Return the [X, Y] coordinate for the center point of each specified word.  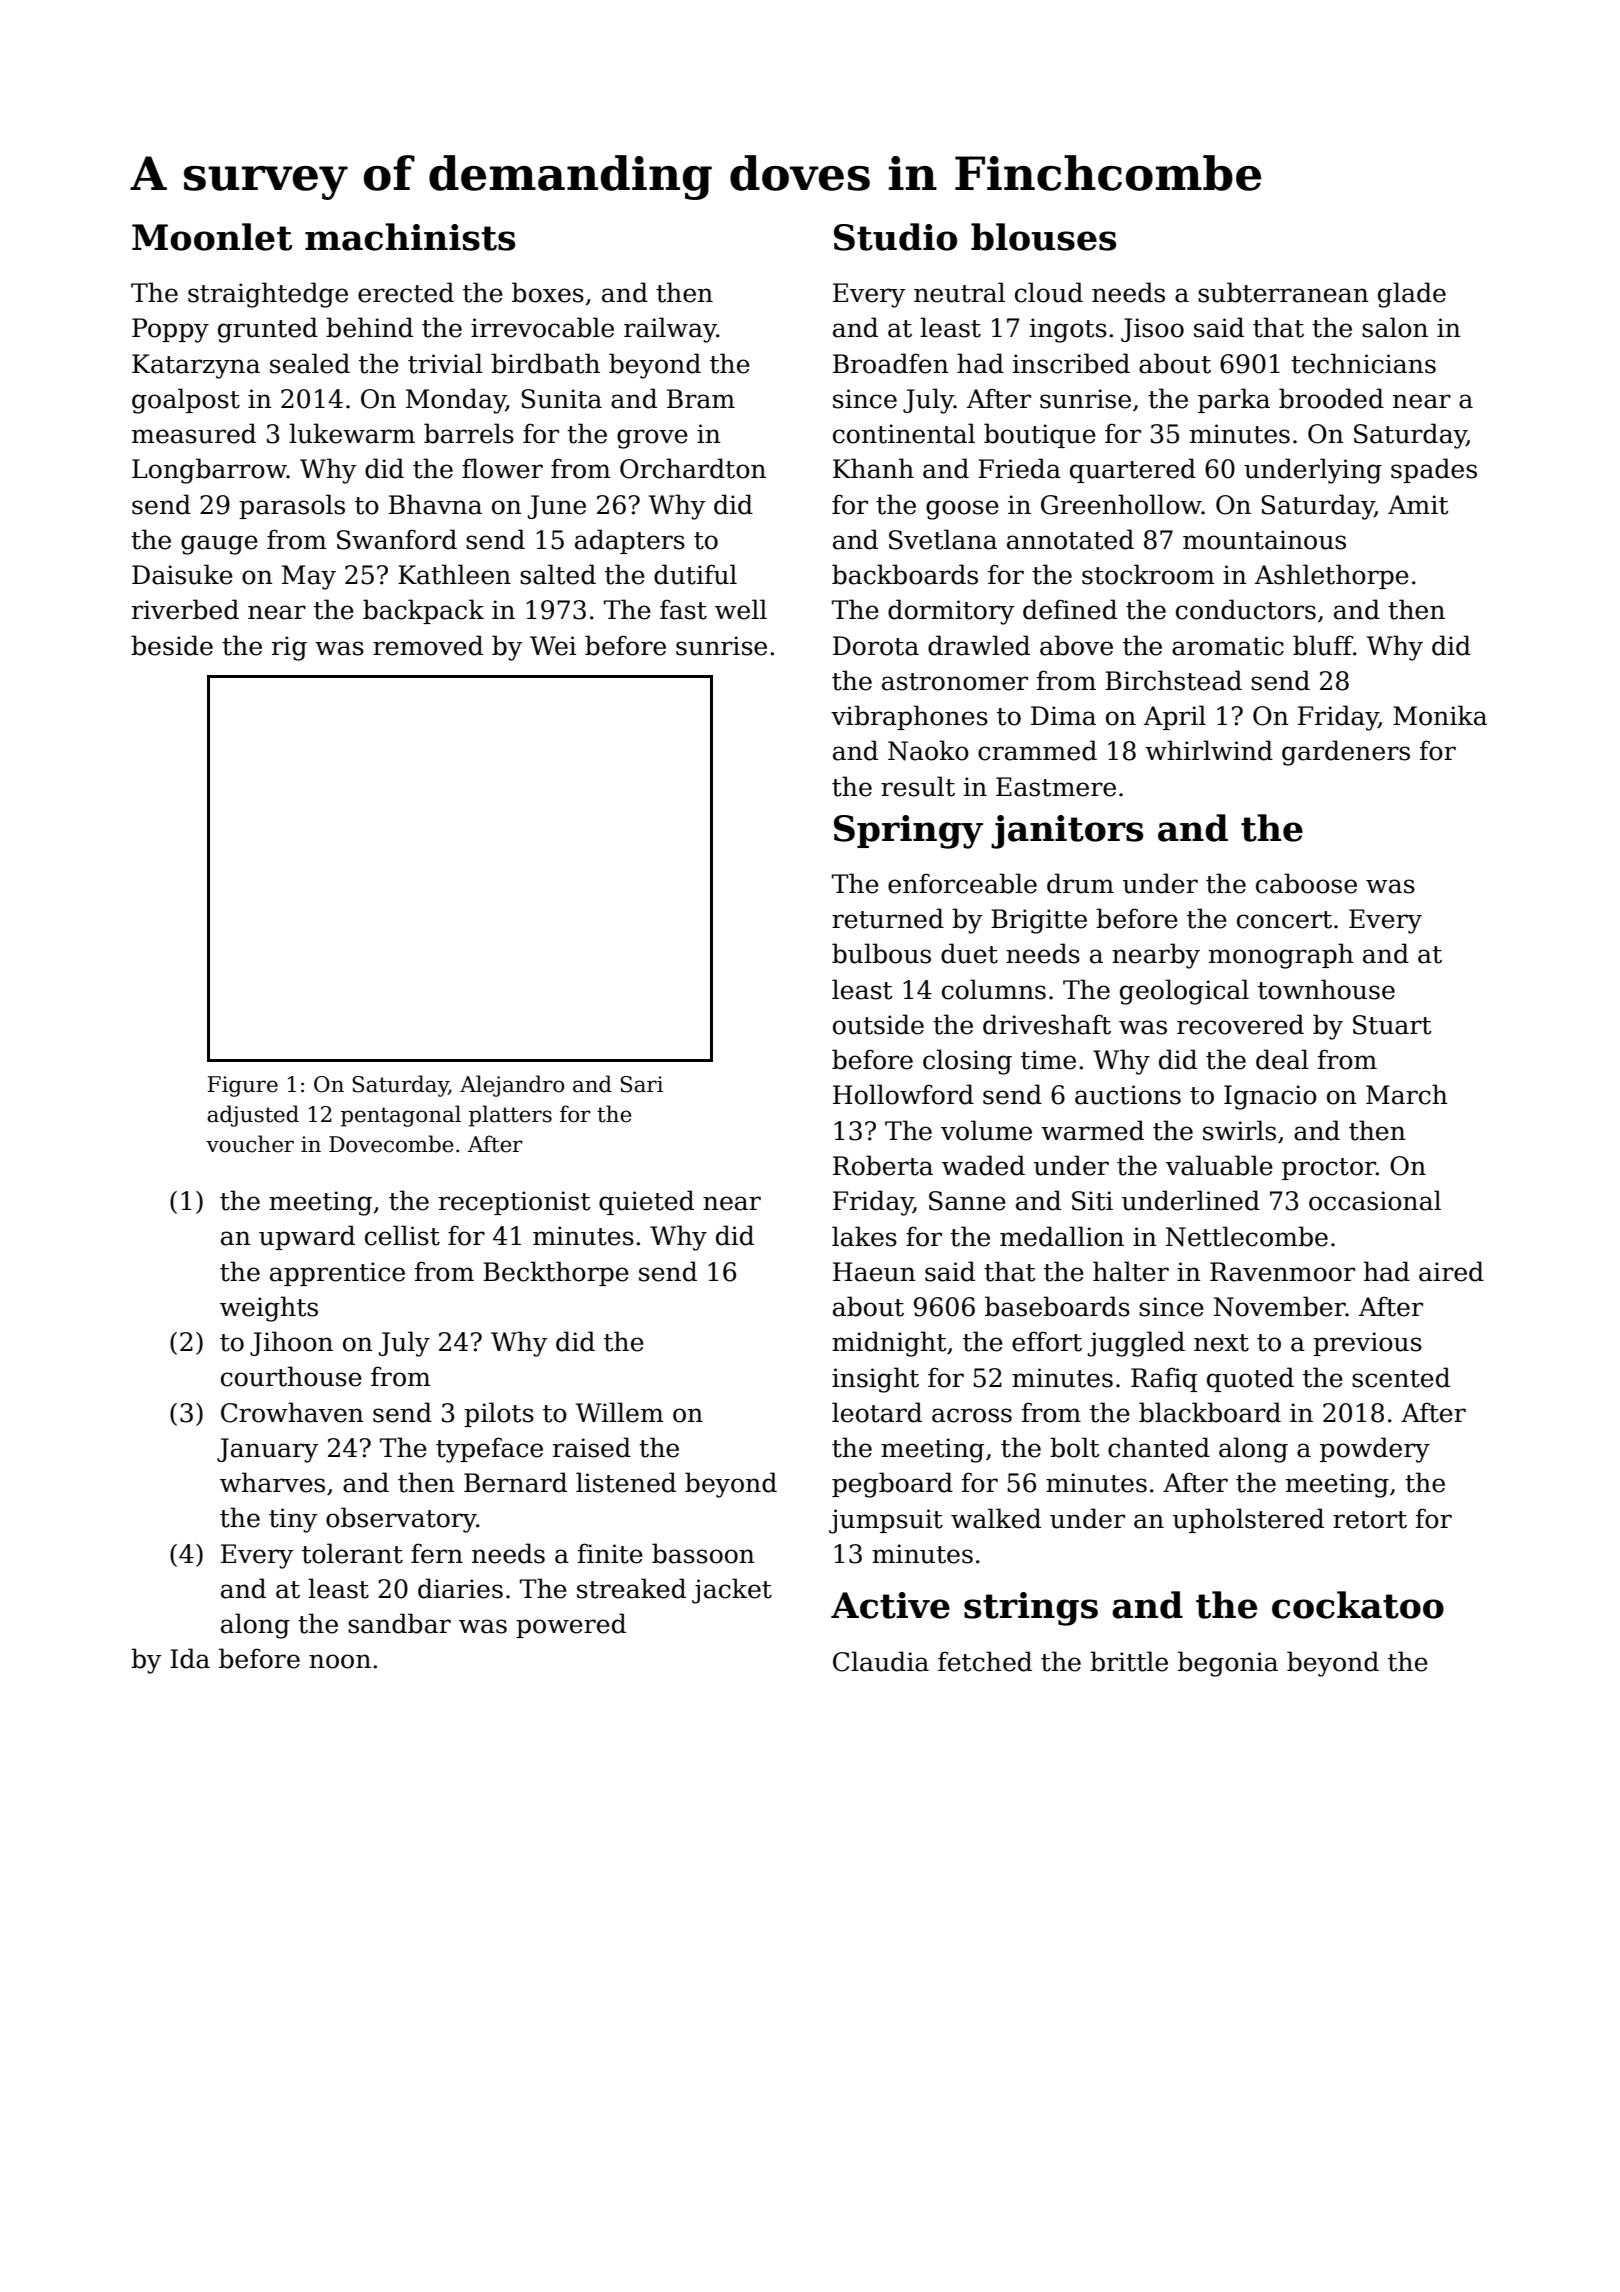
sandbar [399, 1623]
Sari [641, 1084]
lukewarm [352, 433]
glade [1412, 295]
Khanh [873, 468]
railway [670, 330]
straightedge [268, 295]
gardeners [1346, 753]
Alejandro [512, 1086]
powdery [1375, 1450]
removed [428, 645]
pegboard [892, 1485]
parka [1234, 400]
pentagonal [401, 1116]
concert [1284, 920]
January [267, 1450]
